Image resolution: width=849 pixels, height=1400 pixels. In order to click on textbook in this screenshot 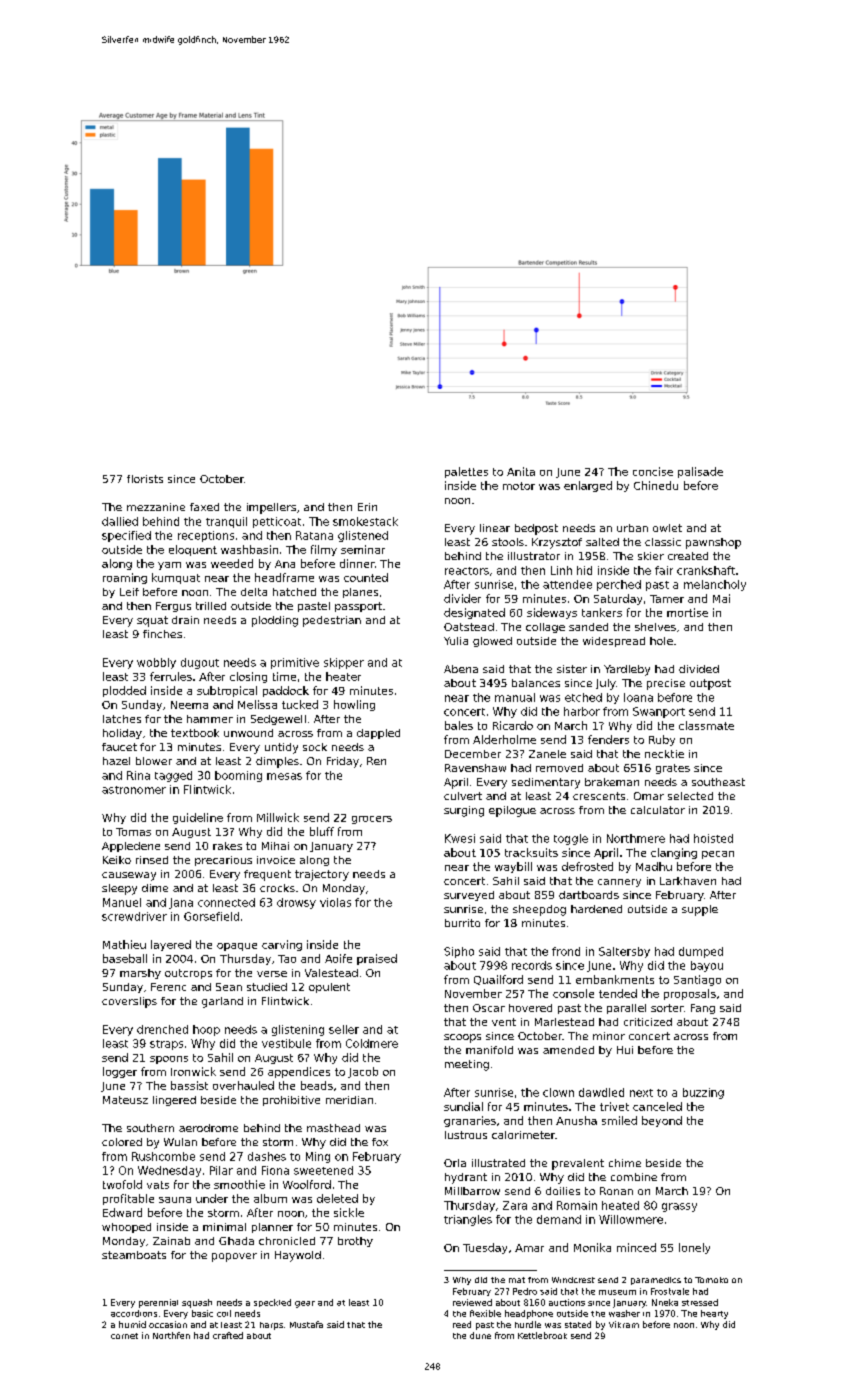, I will do `click(195, 733)`.
